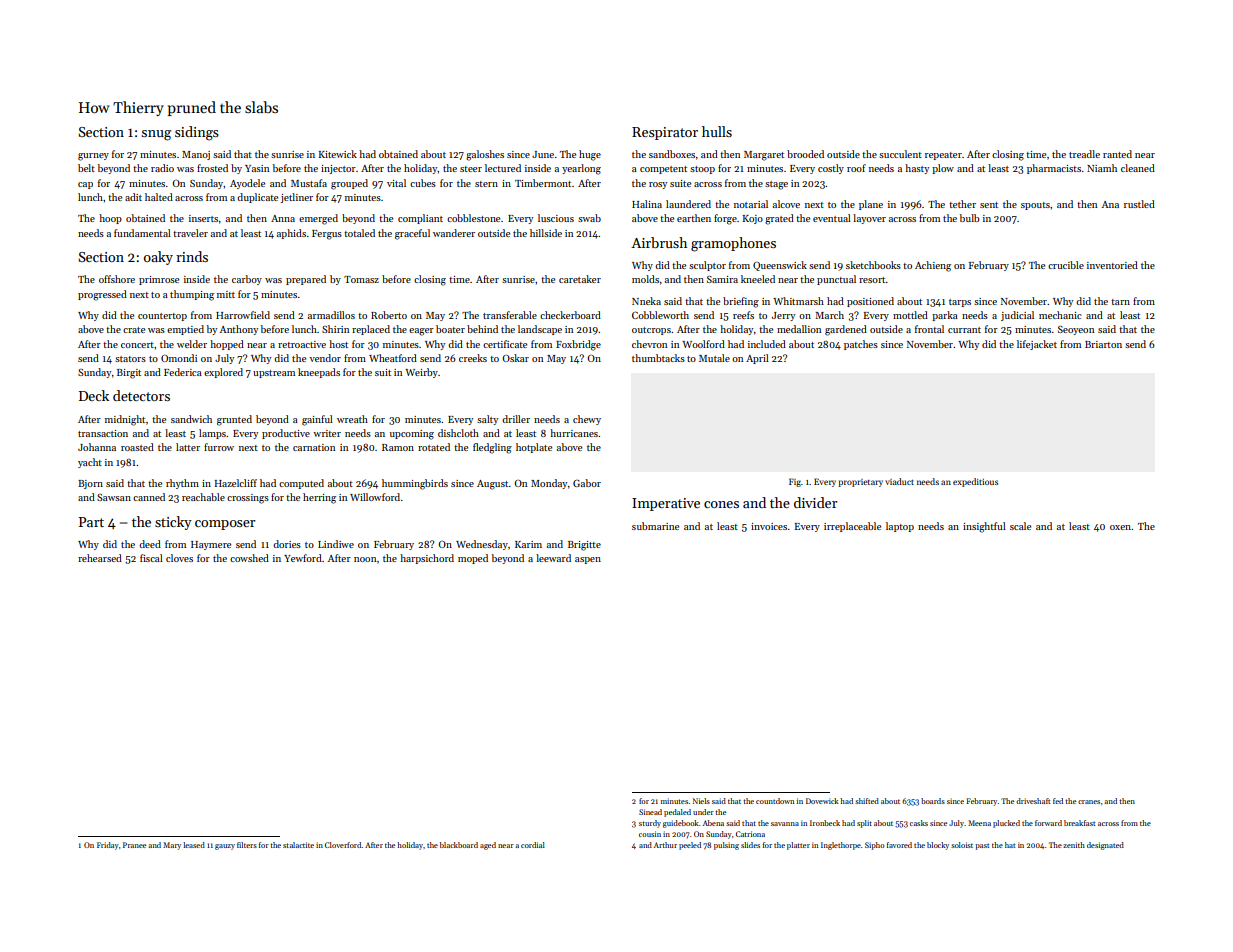  Describe the element at coordinates (660, 315) in the screenshot. I see `Cobbleworth` at that location.
